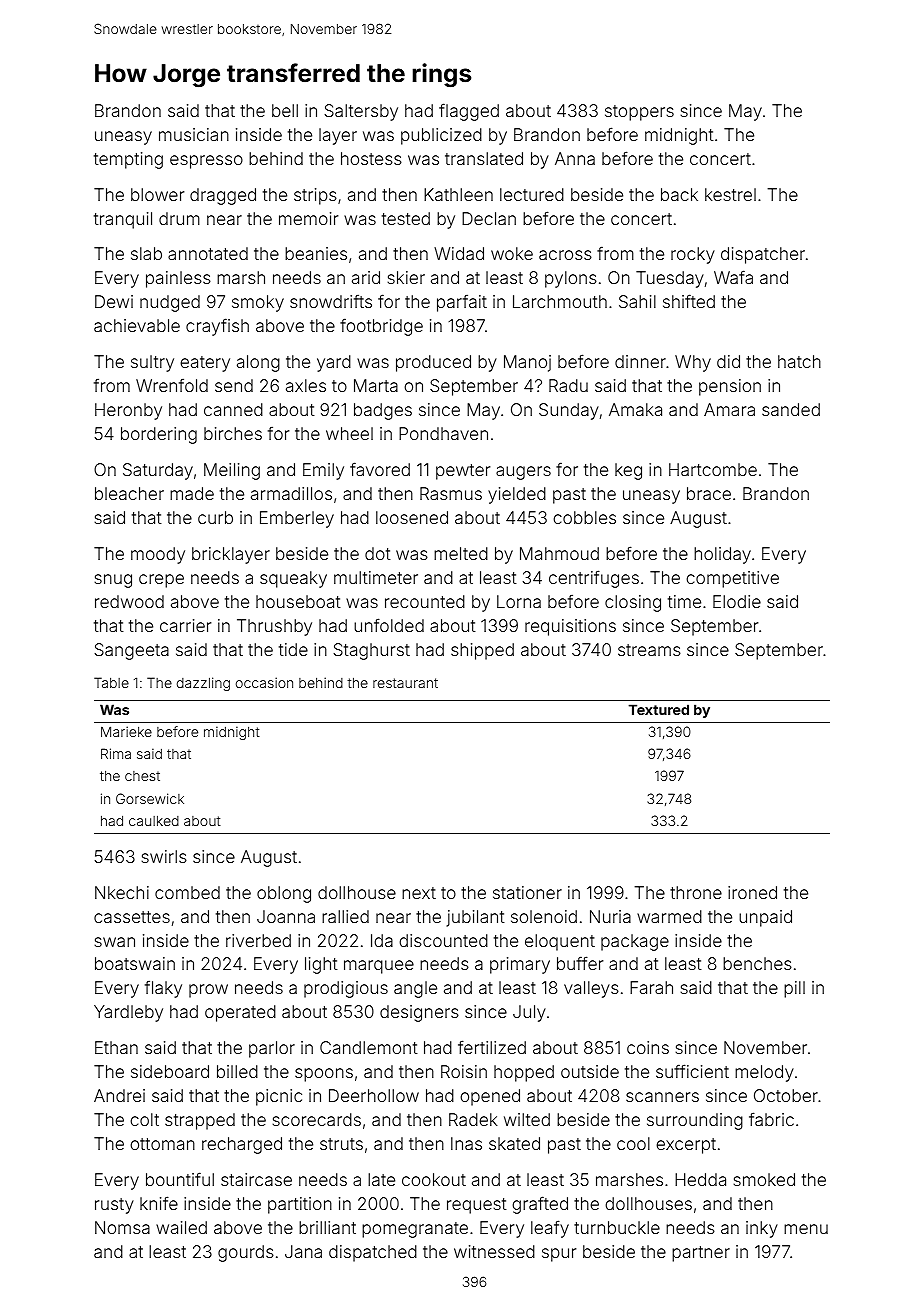 Image resolution: width=924 pixels, height=1308 pixels. I want to click on streams, so click(649, 650).
